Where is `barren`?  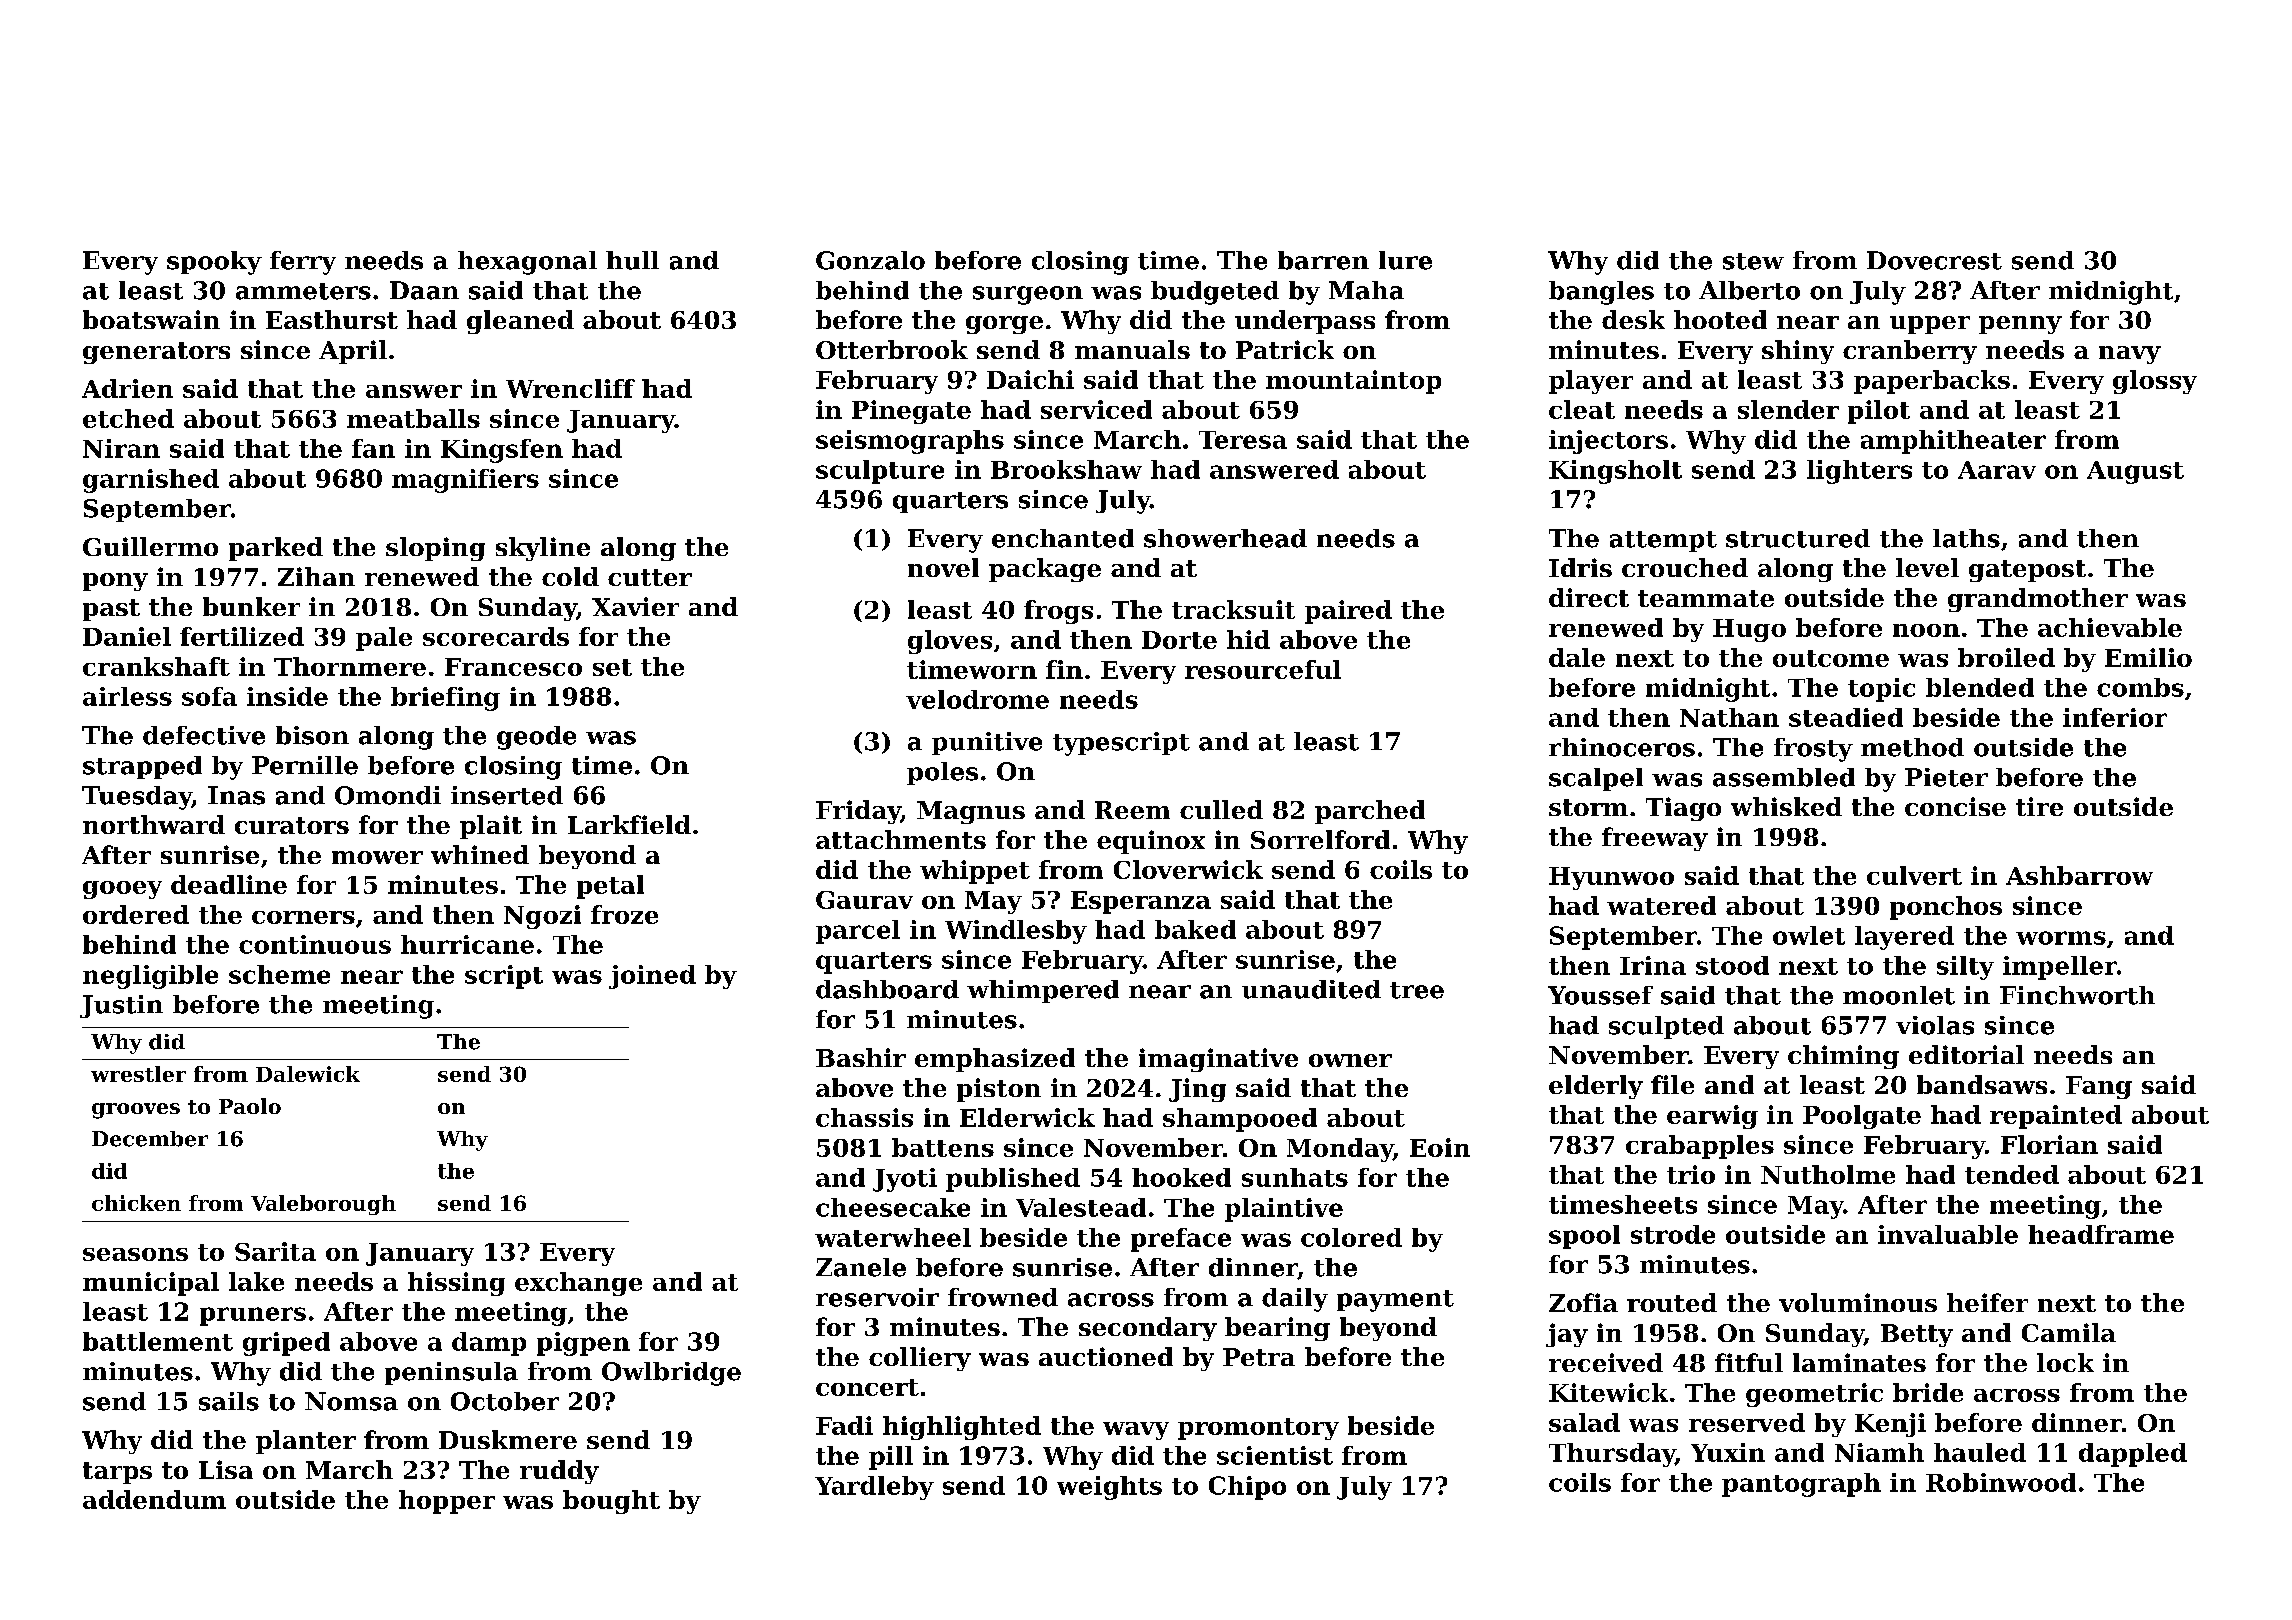
barren is located at coordinates (1323, 260).
